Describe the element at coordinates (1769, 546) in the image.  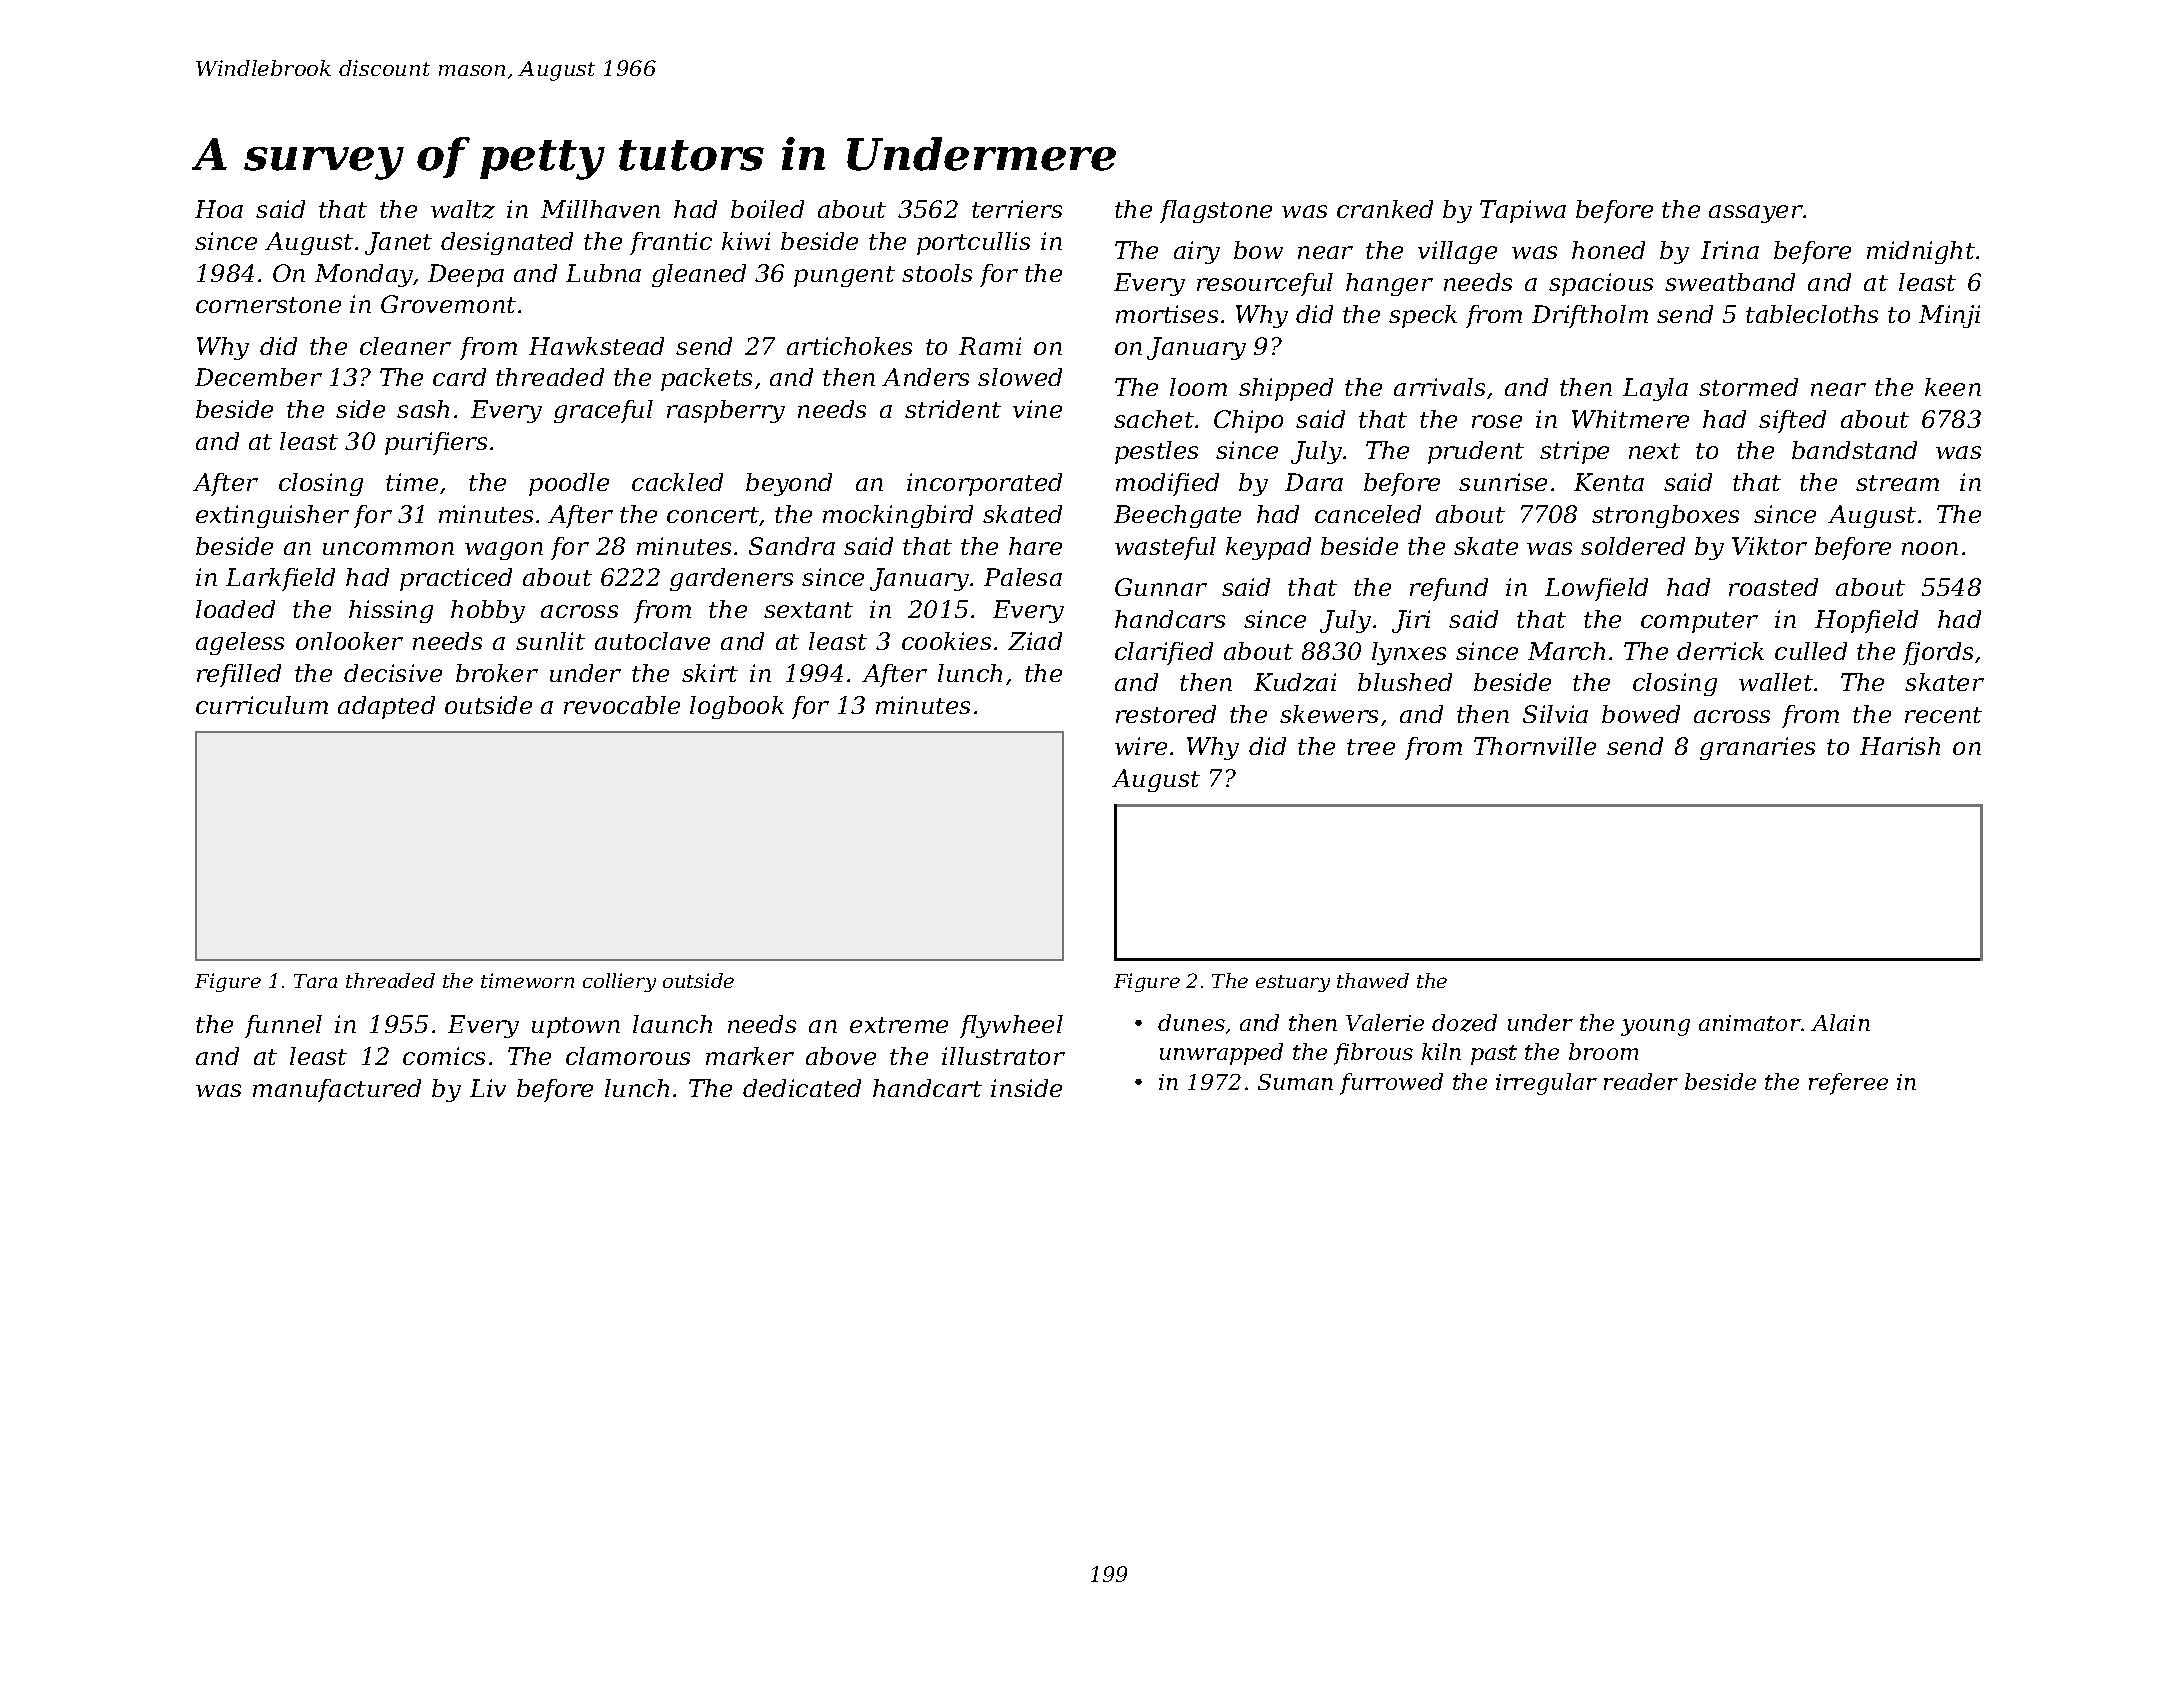
I see `Viktor` at that location.
